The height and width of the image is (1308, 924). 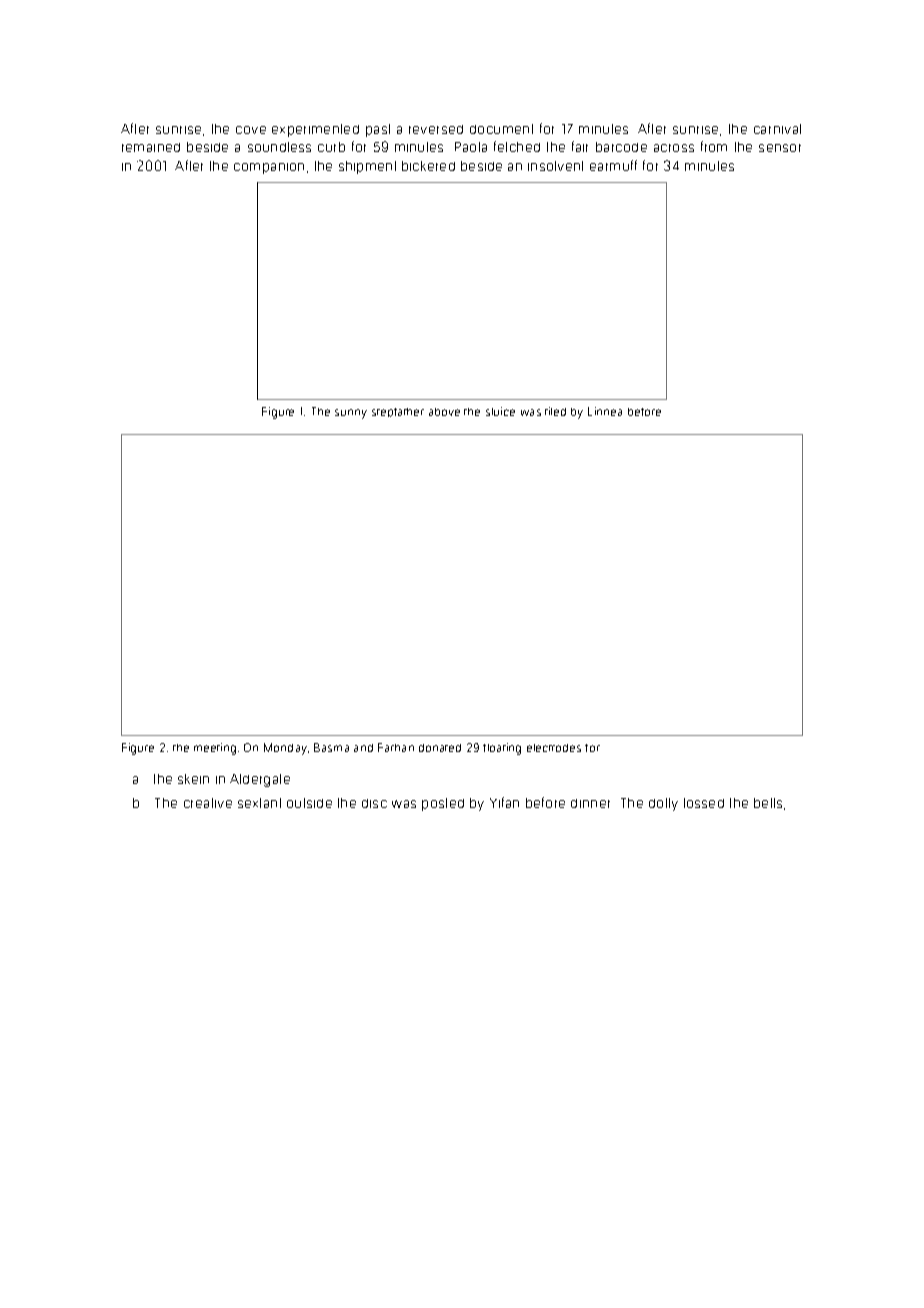 What do you see at coordinates (251, 130) in the image?
I see `cove` at bounding box center [251, 130].
